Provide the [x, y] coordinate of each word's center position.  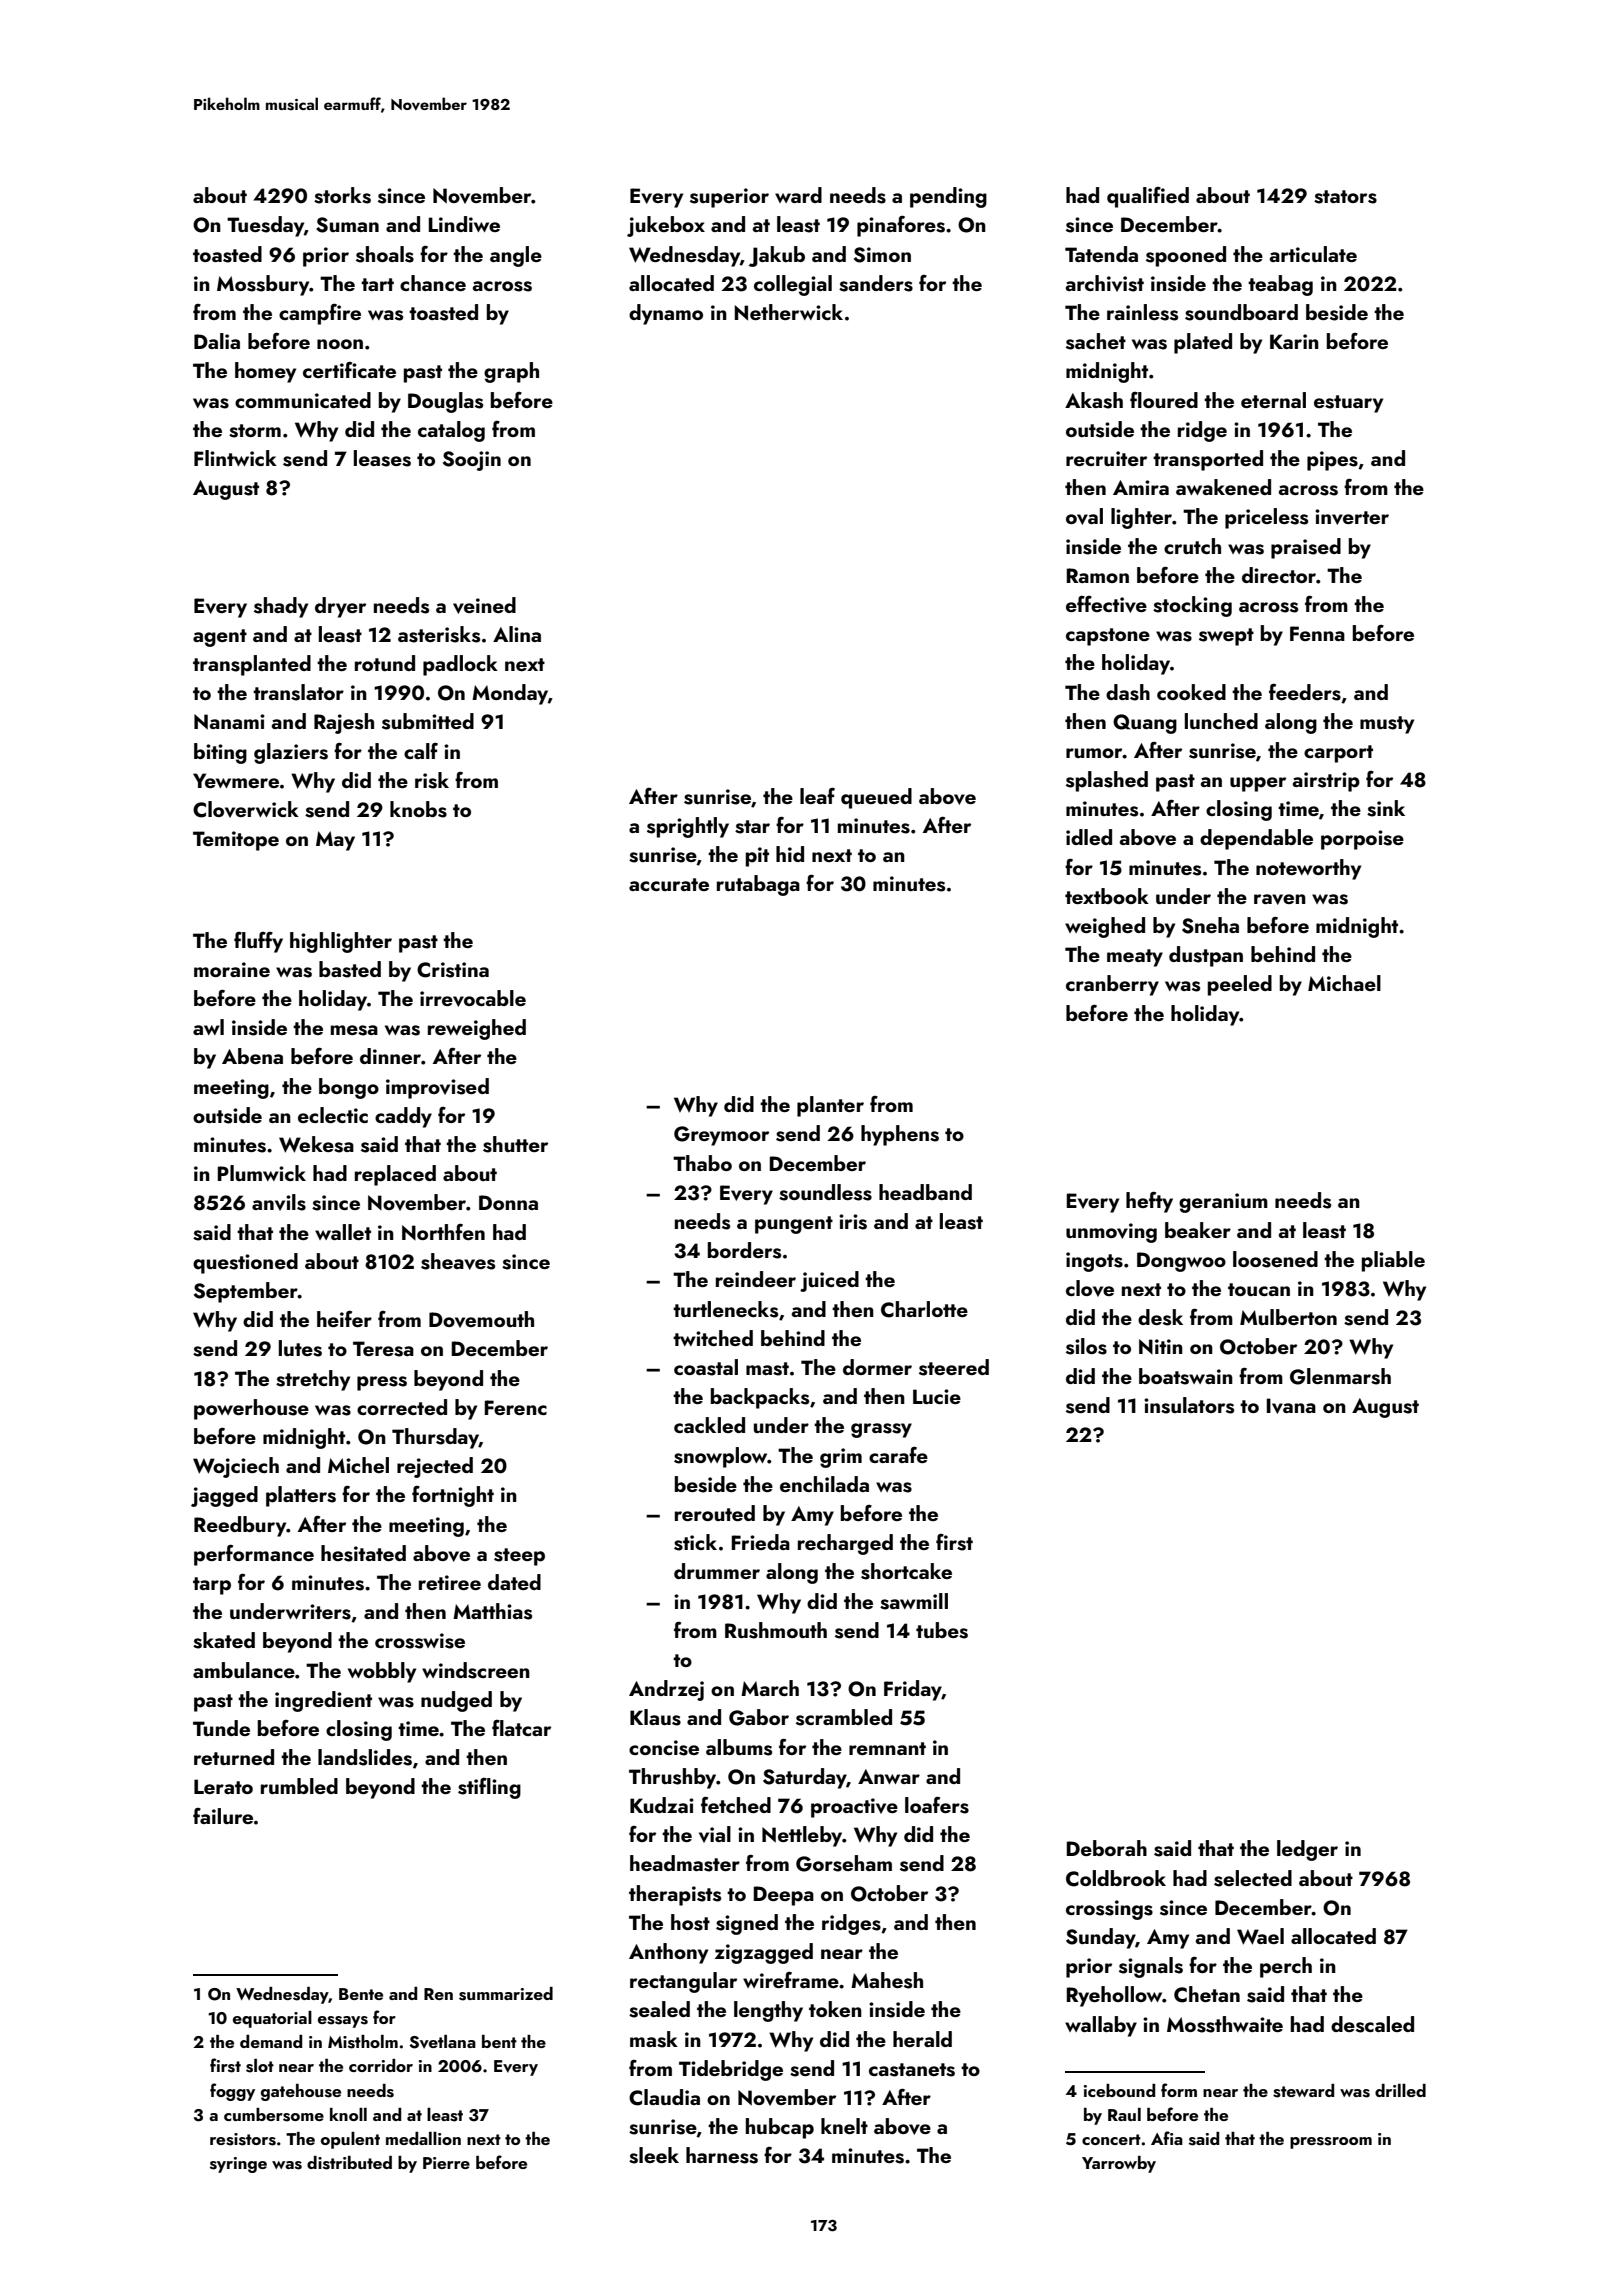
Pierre [446, 2163]
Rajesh [344, 723]
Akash [1094, 400]
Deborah [1106, 1848]
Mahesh [887, 1980]
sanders [876, 283]
